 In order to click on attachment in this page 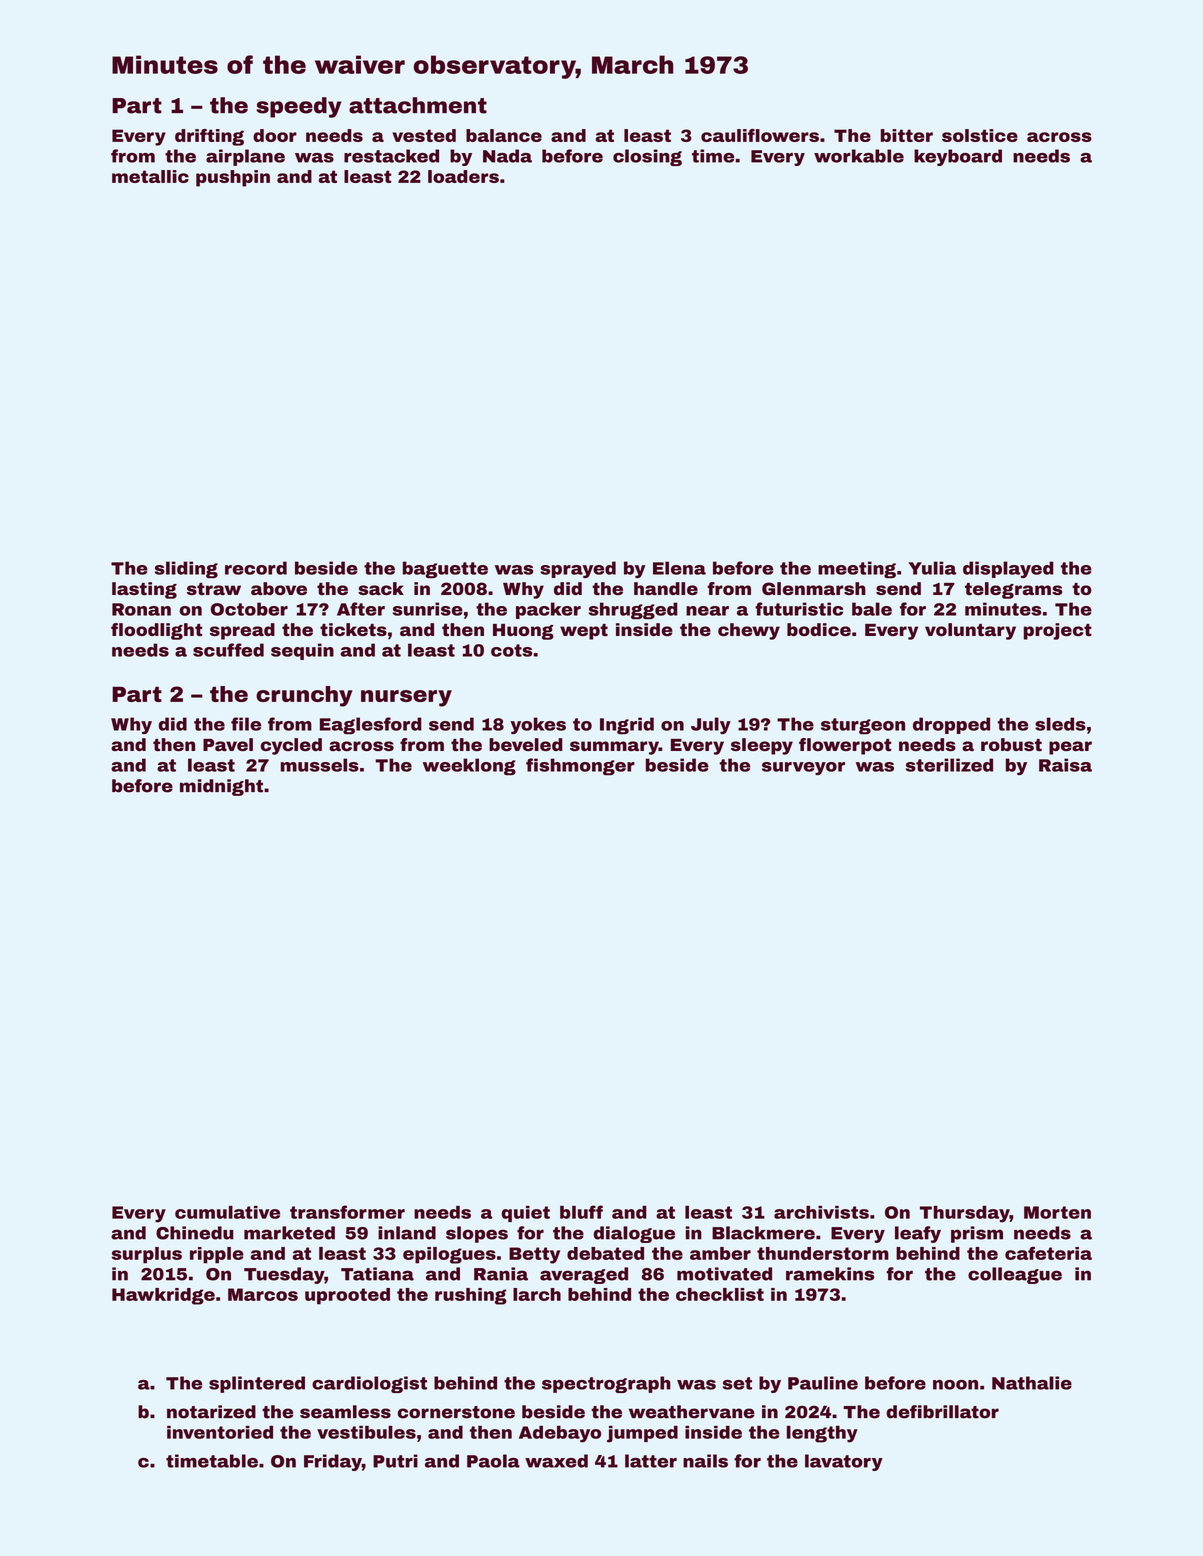, I will do `click(418, 105)`.
